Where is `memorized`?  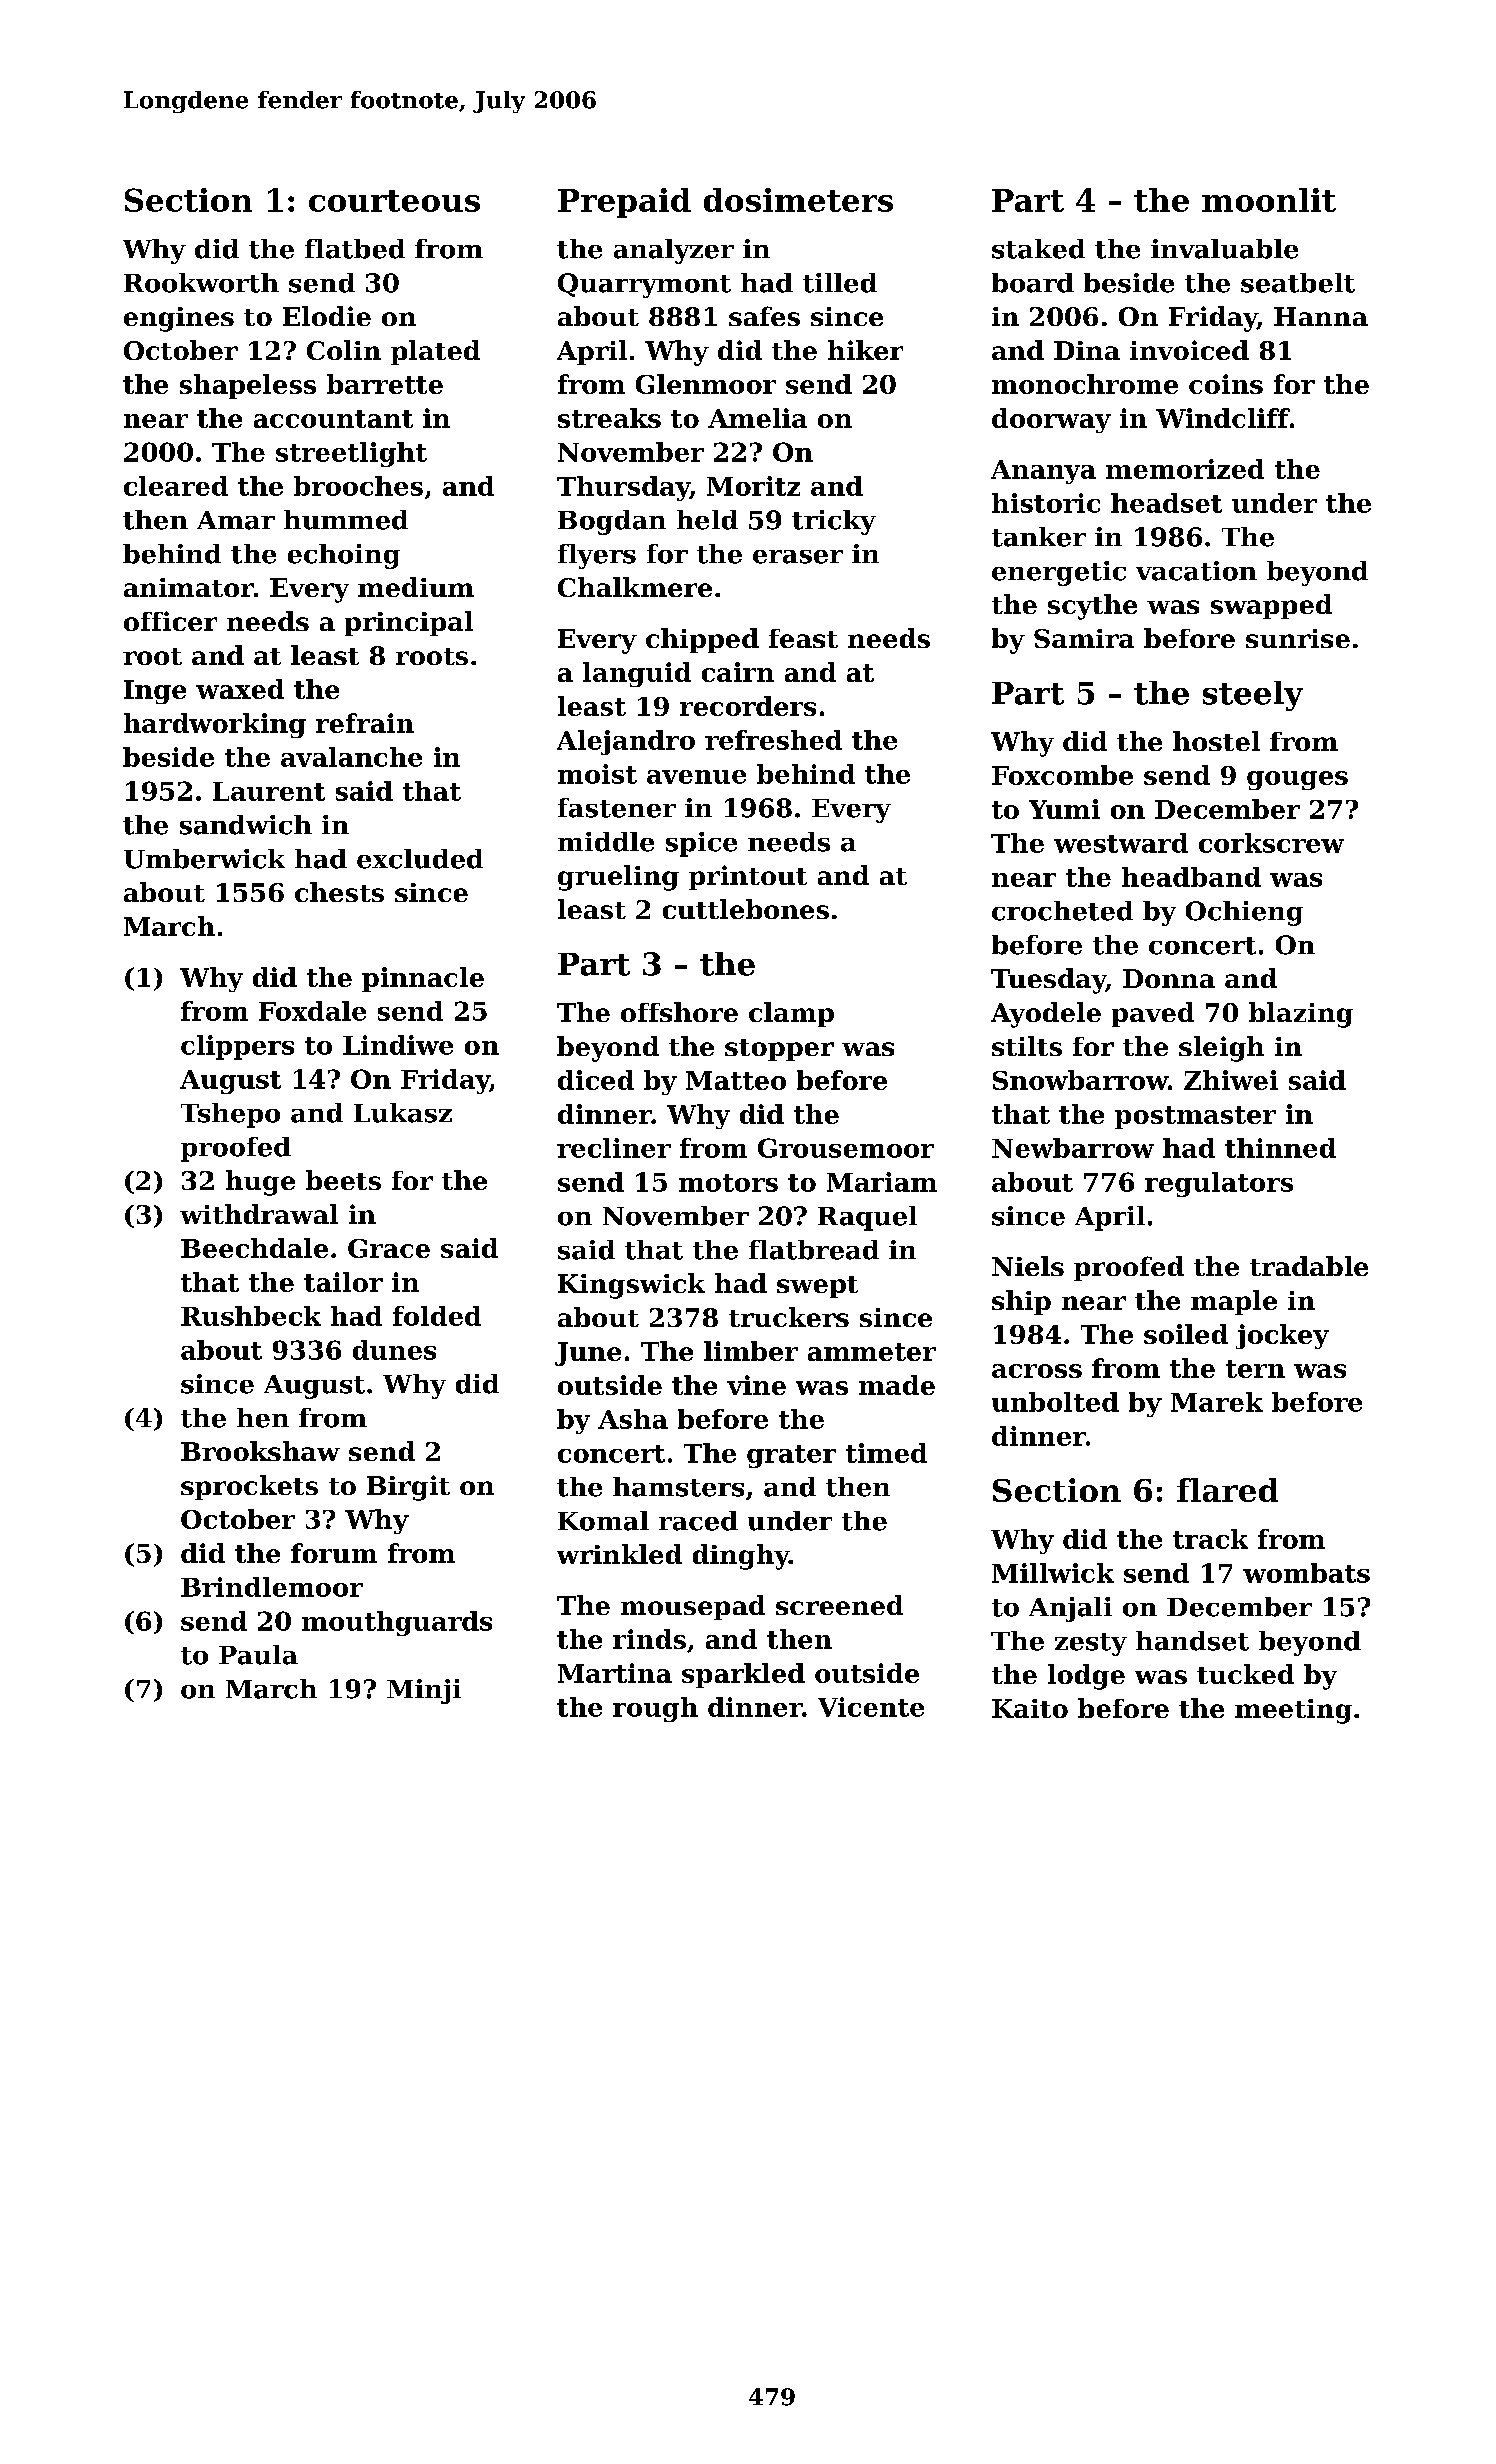 memorized is located at coordinates (1185, 469).
